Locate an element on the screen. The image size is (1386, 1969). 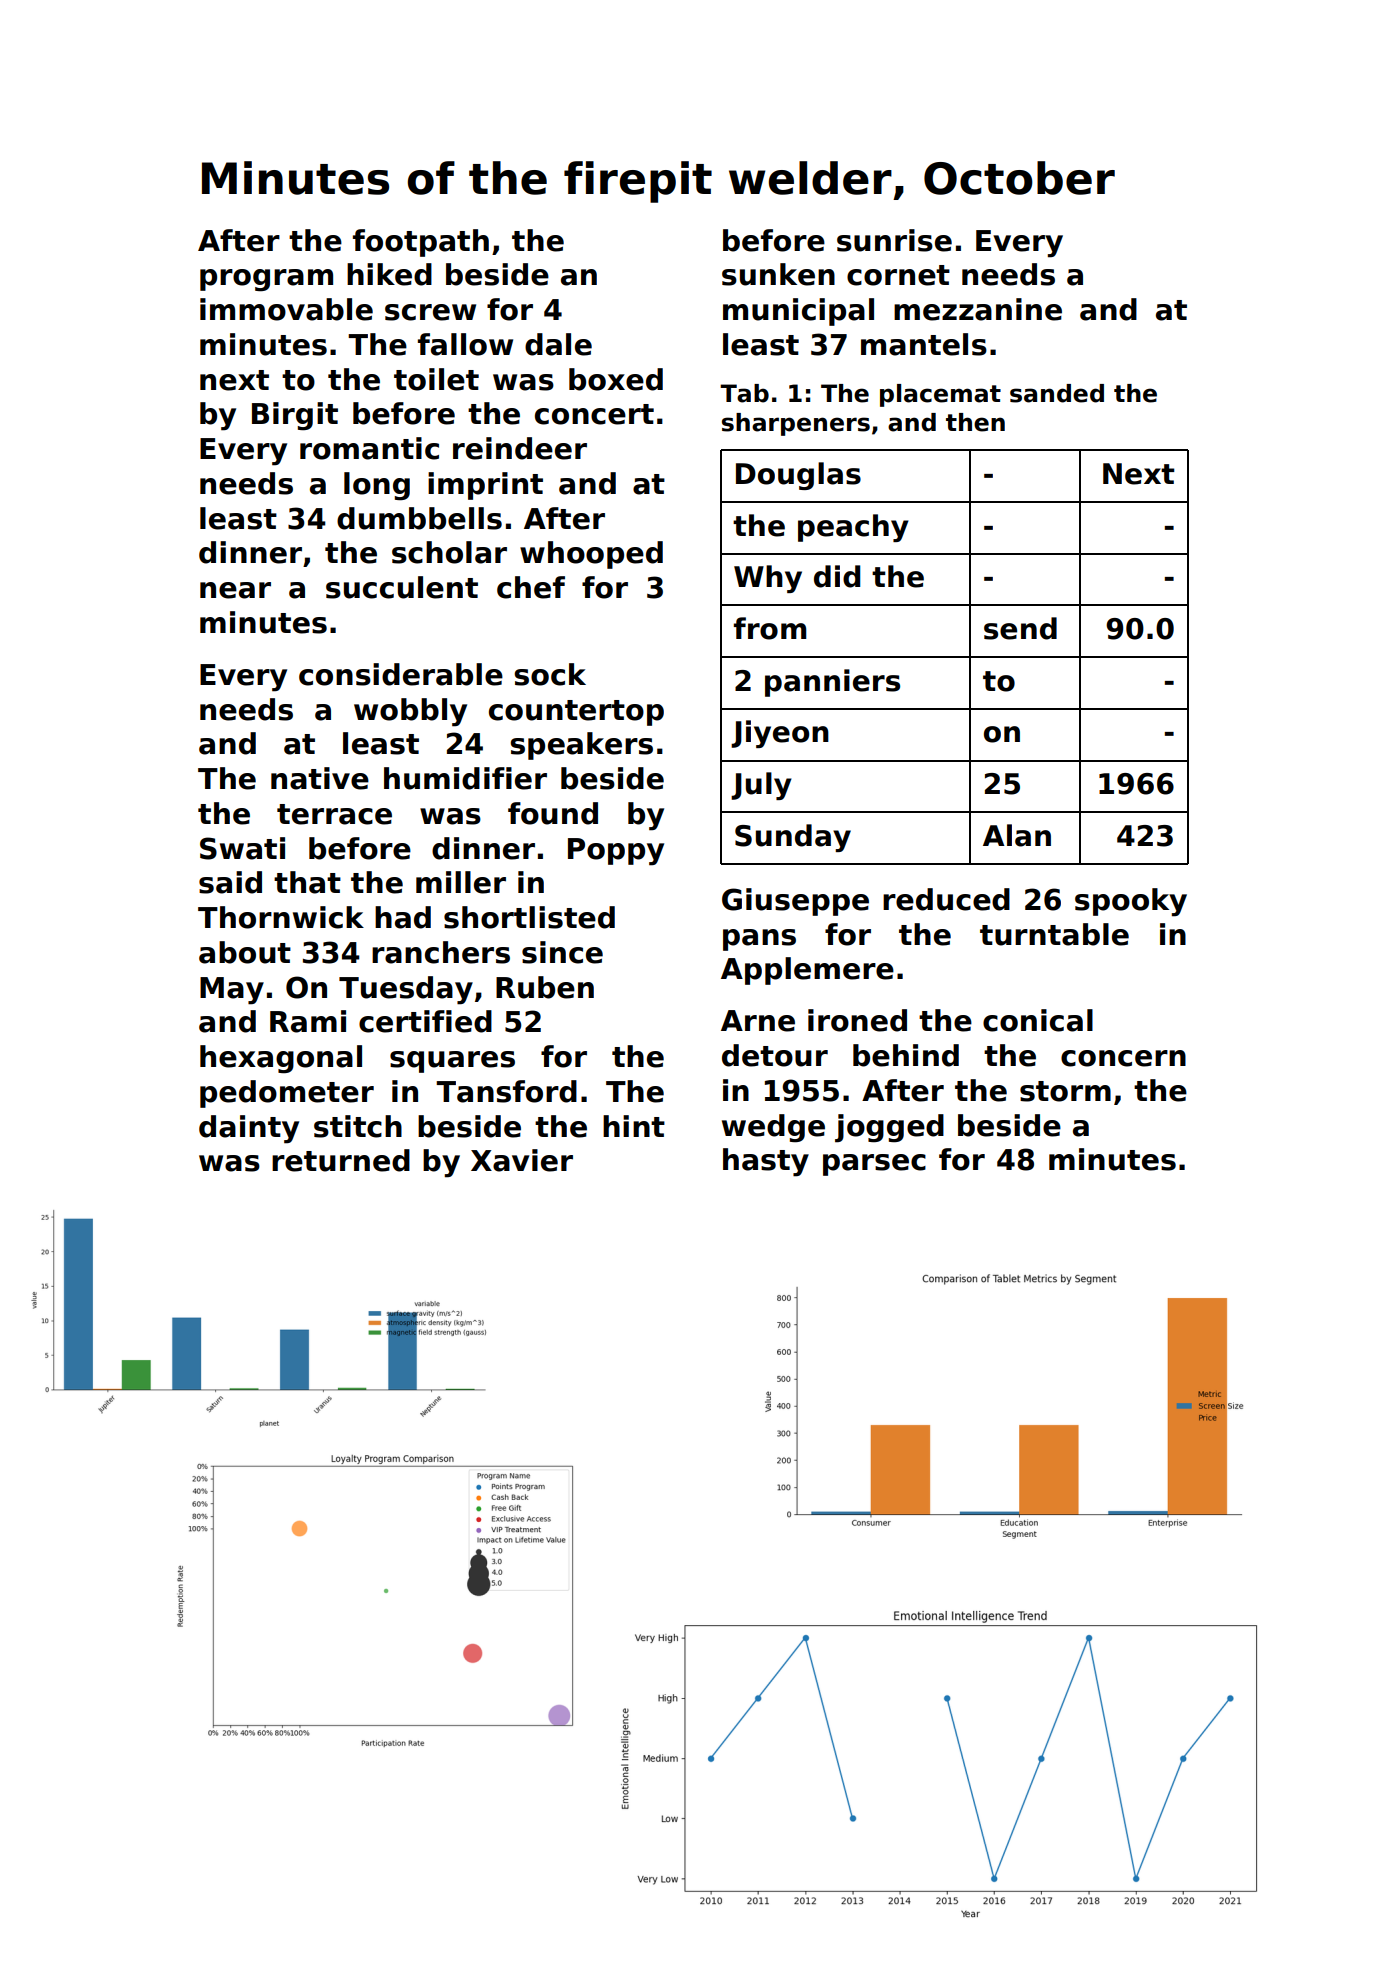
send is located at coordinates (1020, 628).
